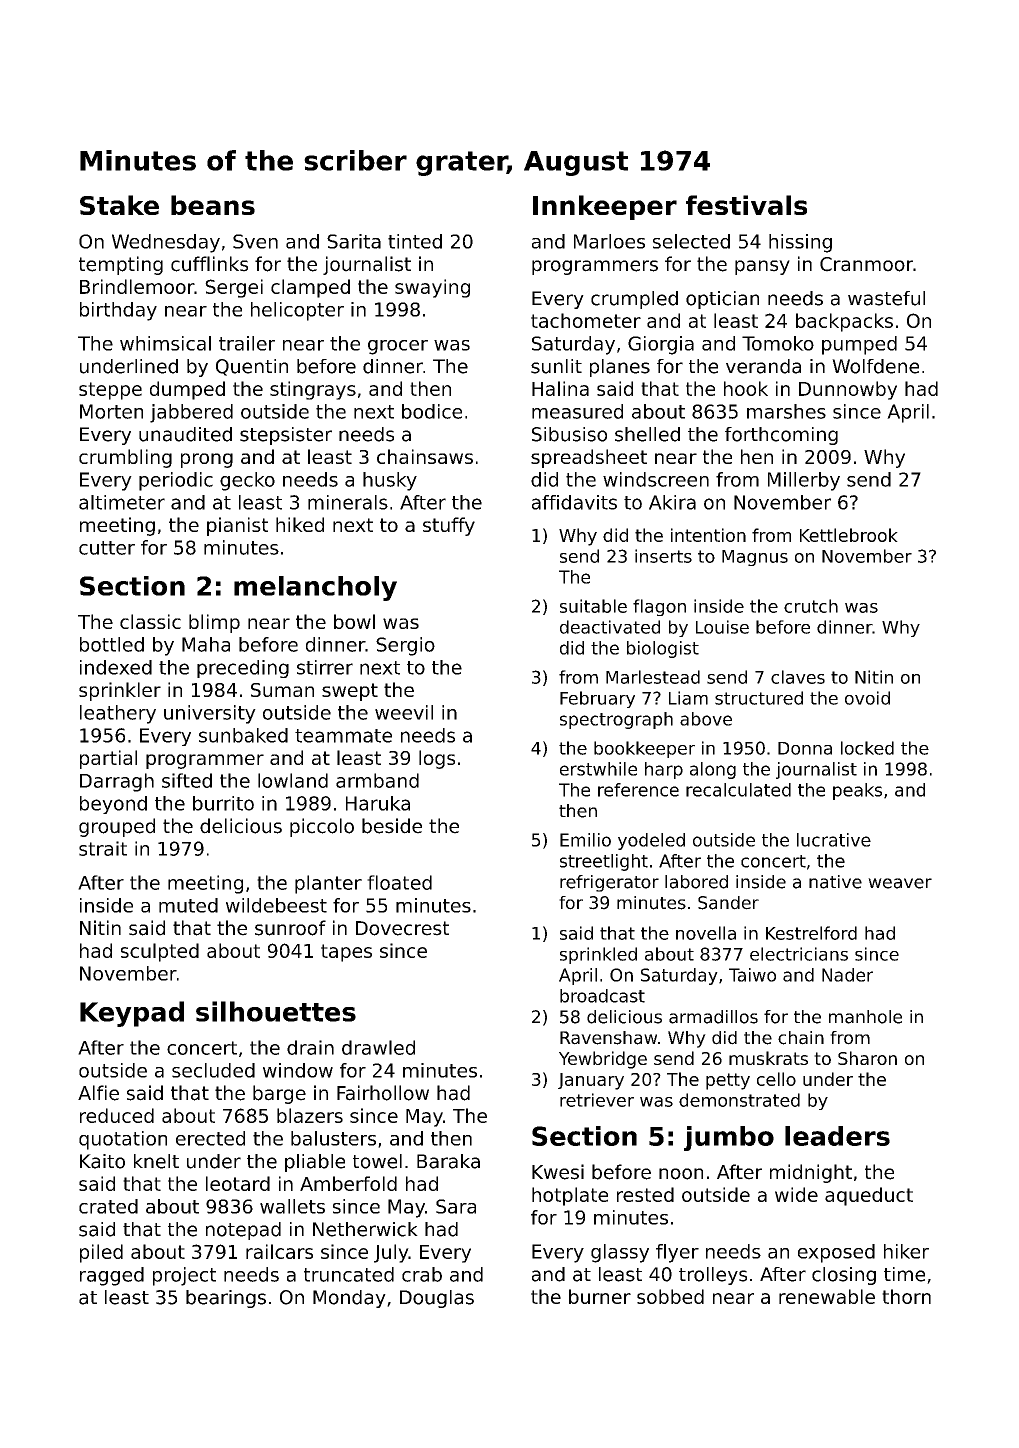 This screenshot has height=1448, width=1019. What do you see at coordinates (354, 241) in the screenshot?
I see `Sarita` at bounding box center [354, 241].
